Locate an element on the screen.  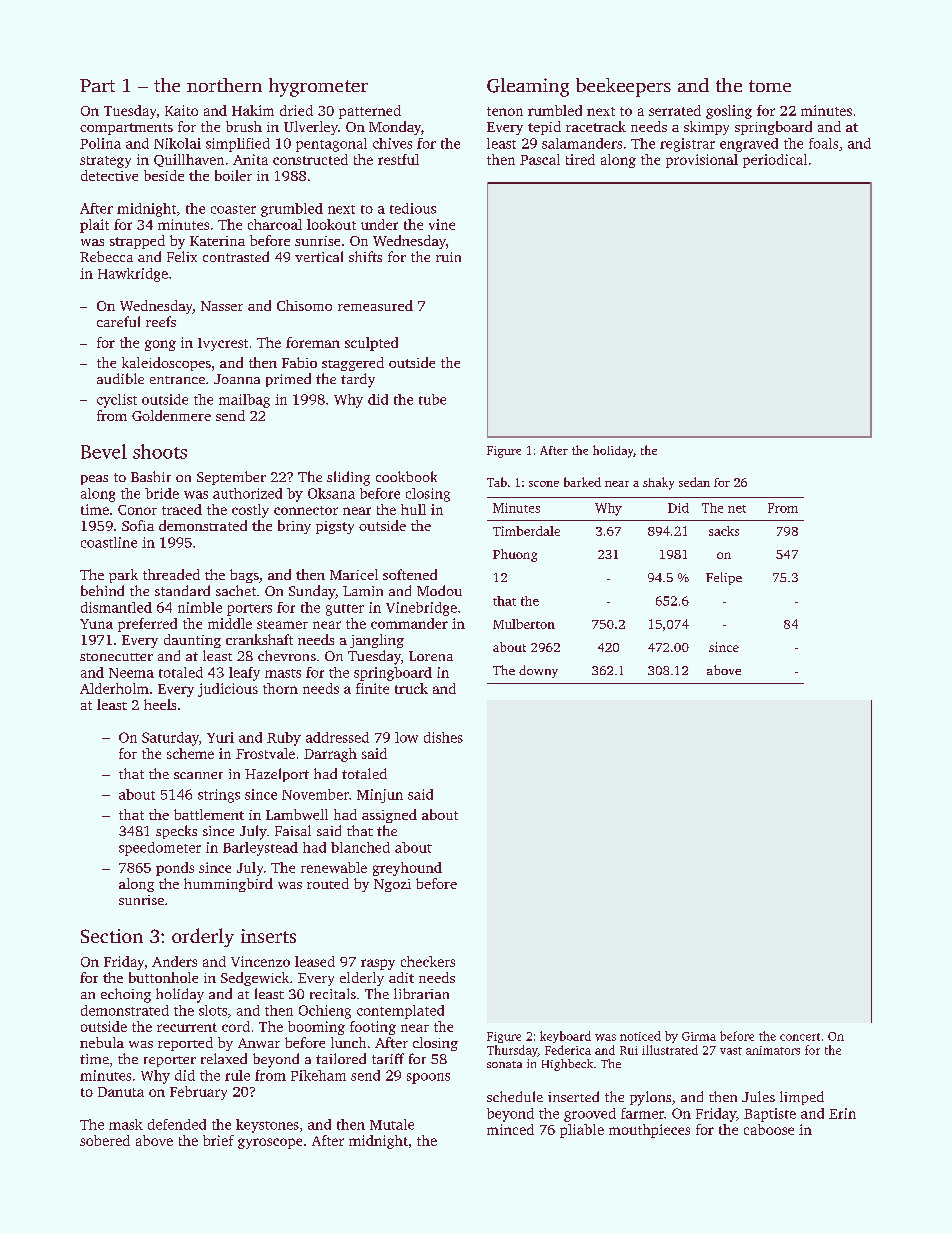
tepid is located at coordinates (544, 128).
